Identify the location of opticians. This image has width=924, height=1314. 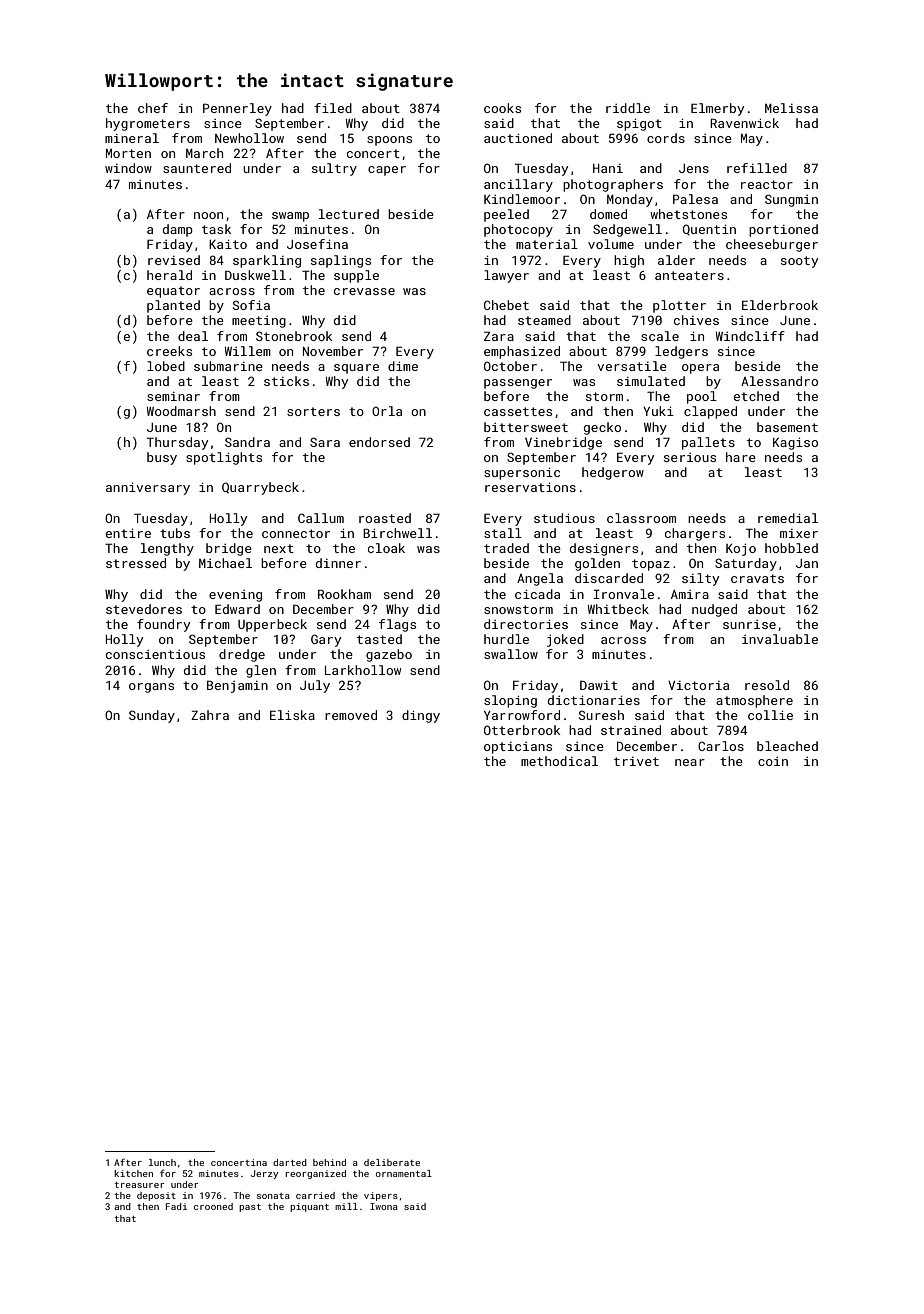
(518, 748).
